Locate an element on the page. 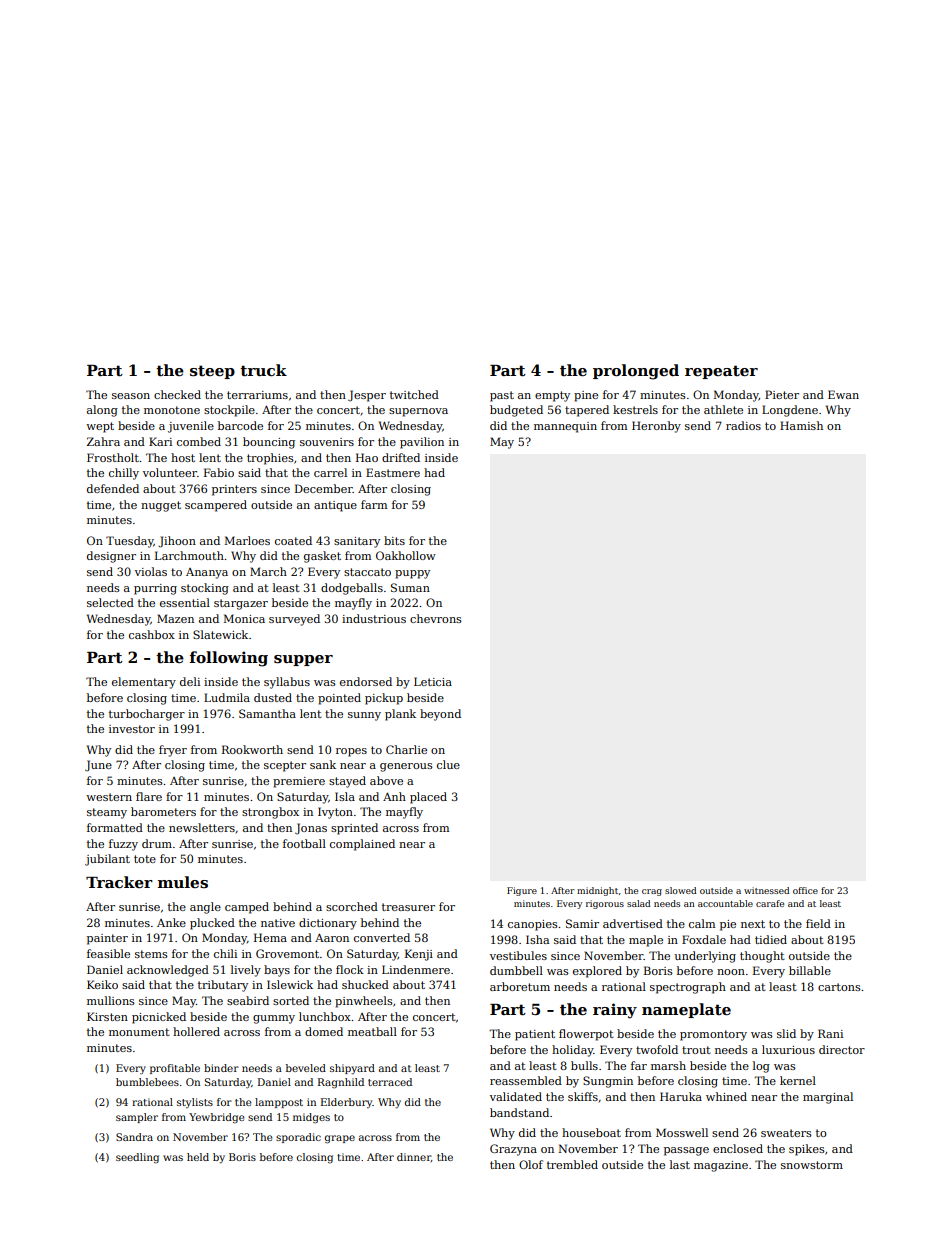  defended is located at coordinates (113, 488).
